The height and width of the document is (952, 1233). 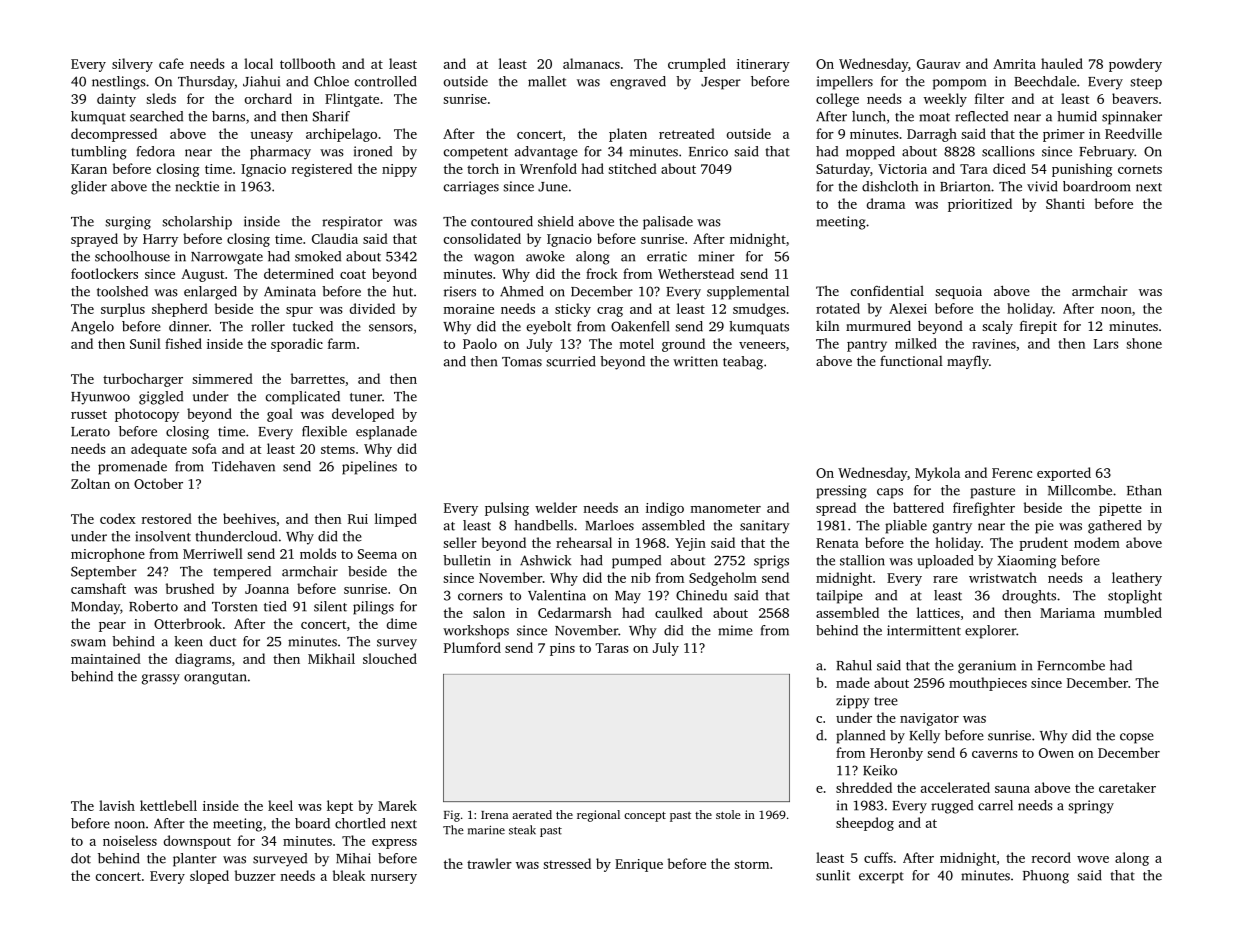 What do you see at coordinates (197, 842) in the document?
I see `downspout` at bounding box center [197, 842].
